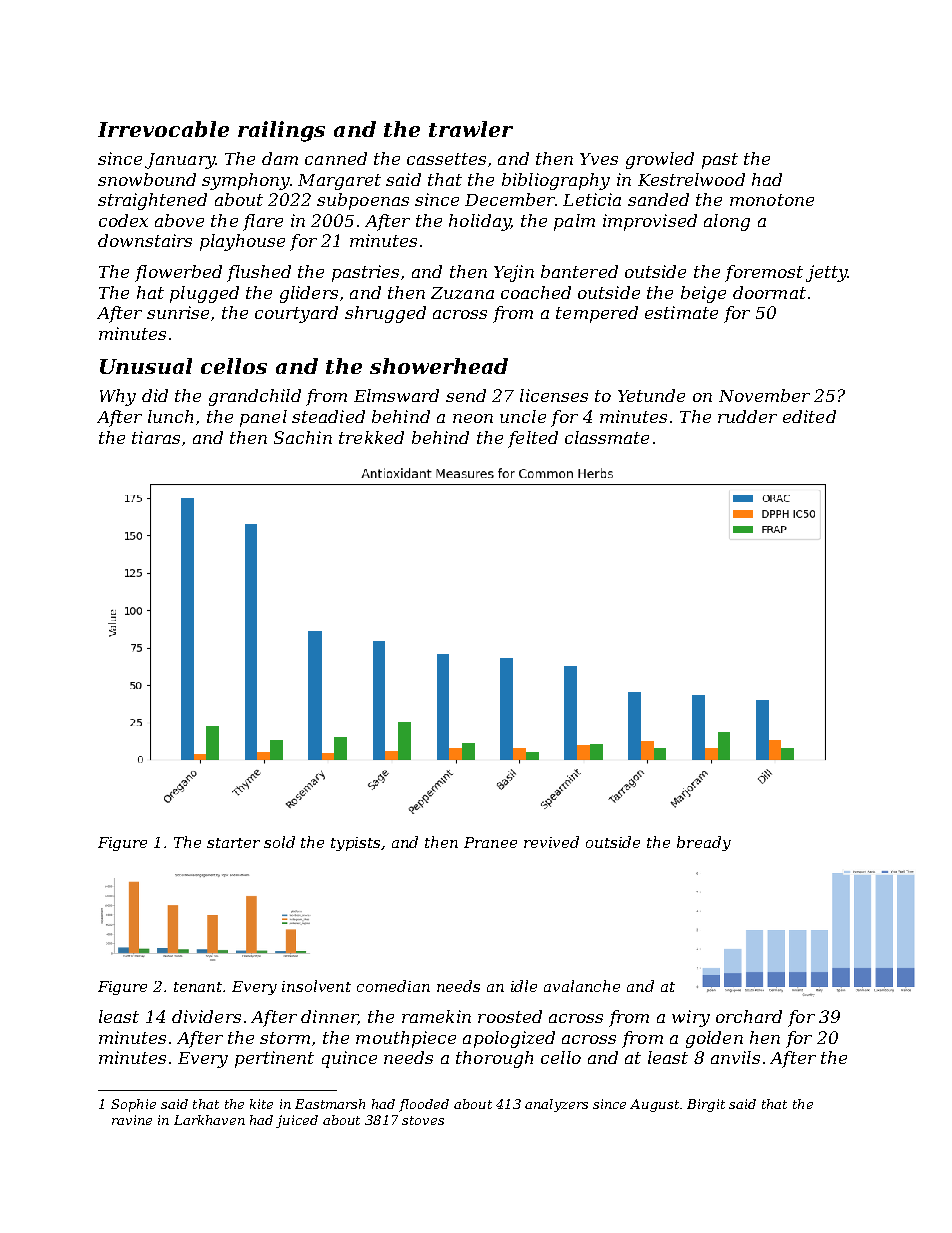 This screenshot has height=1233, width=952. I want to click on courtyard, so click(296, 314).
